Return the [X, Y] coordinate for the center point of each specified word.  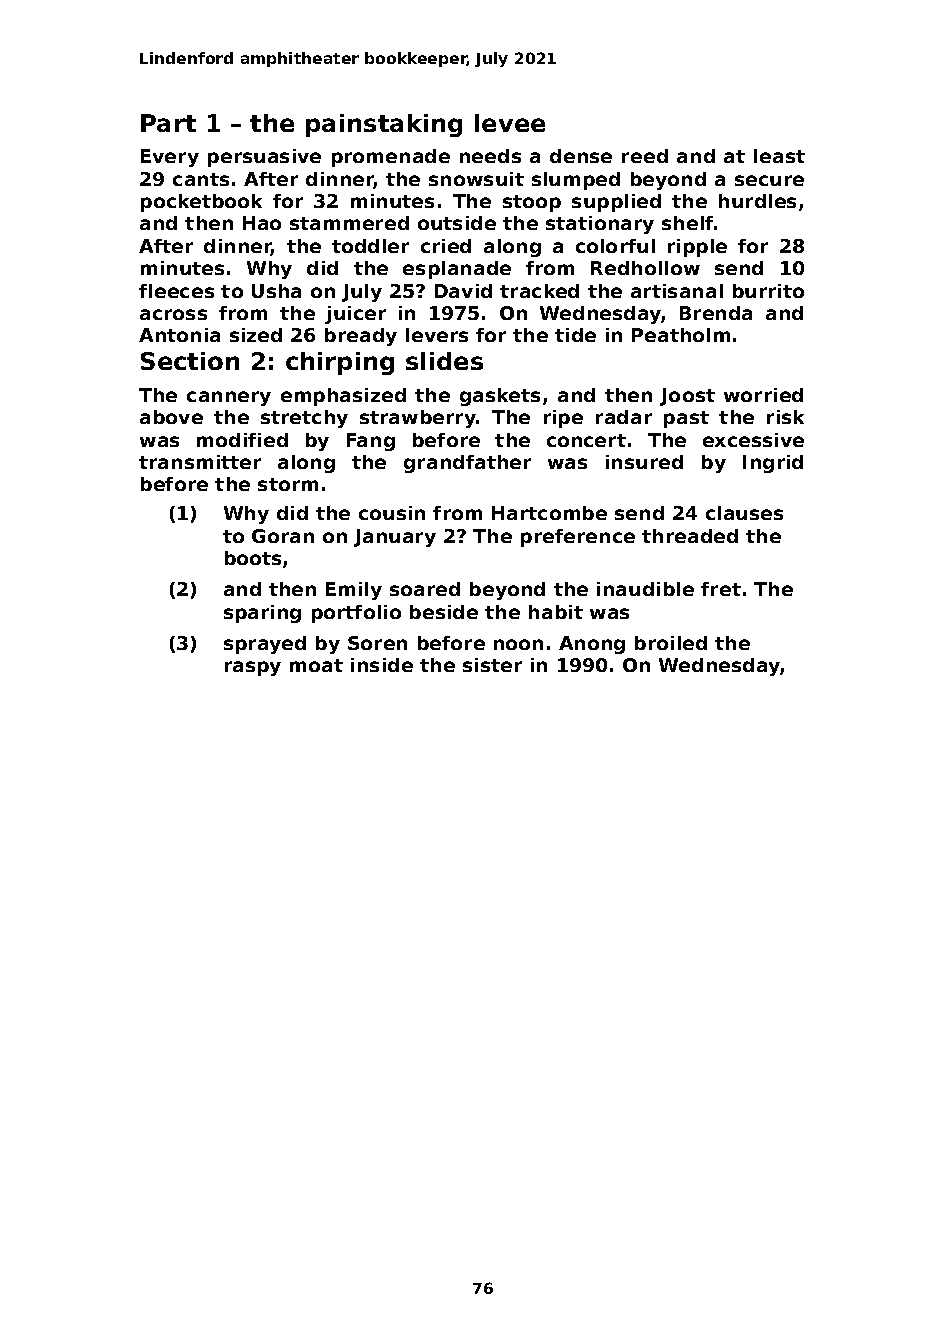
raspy [253, 668]
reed [645, 156]
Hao [262, 223]
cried [446, 246]
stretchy [304, 419]
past [686, 419]
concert [586, 440]
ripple [697, 248]
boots [253, 558]
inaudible [645, 589]
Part [168, 123]
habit [556, 612]
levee [510, 123]
